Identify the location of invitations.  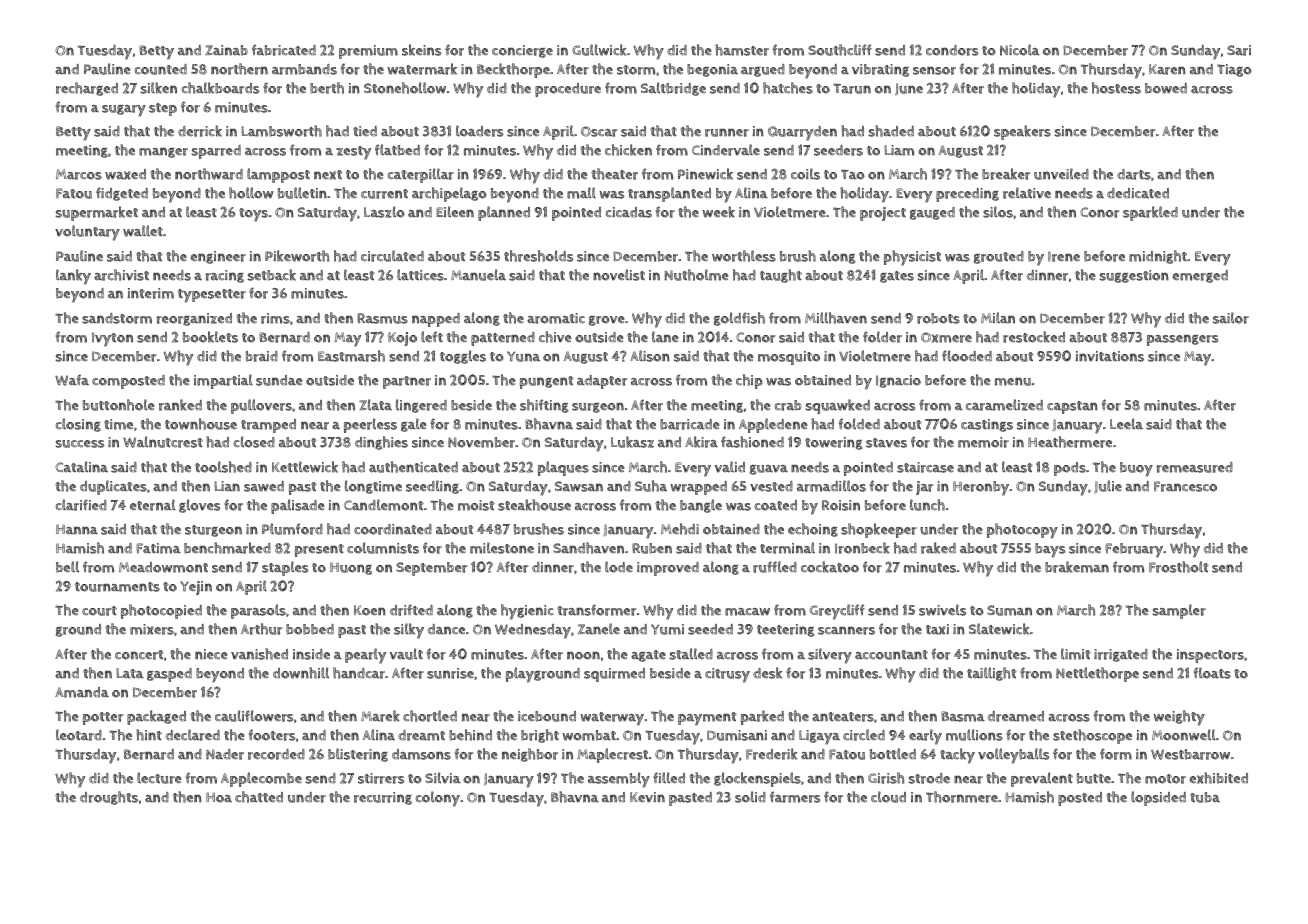
(1110, 356).
